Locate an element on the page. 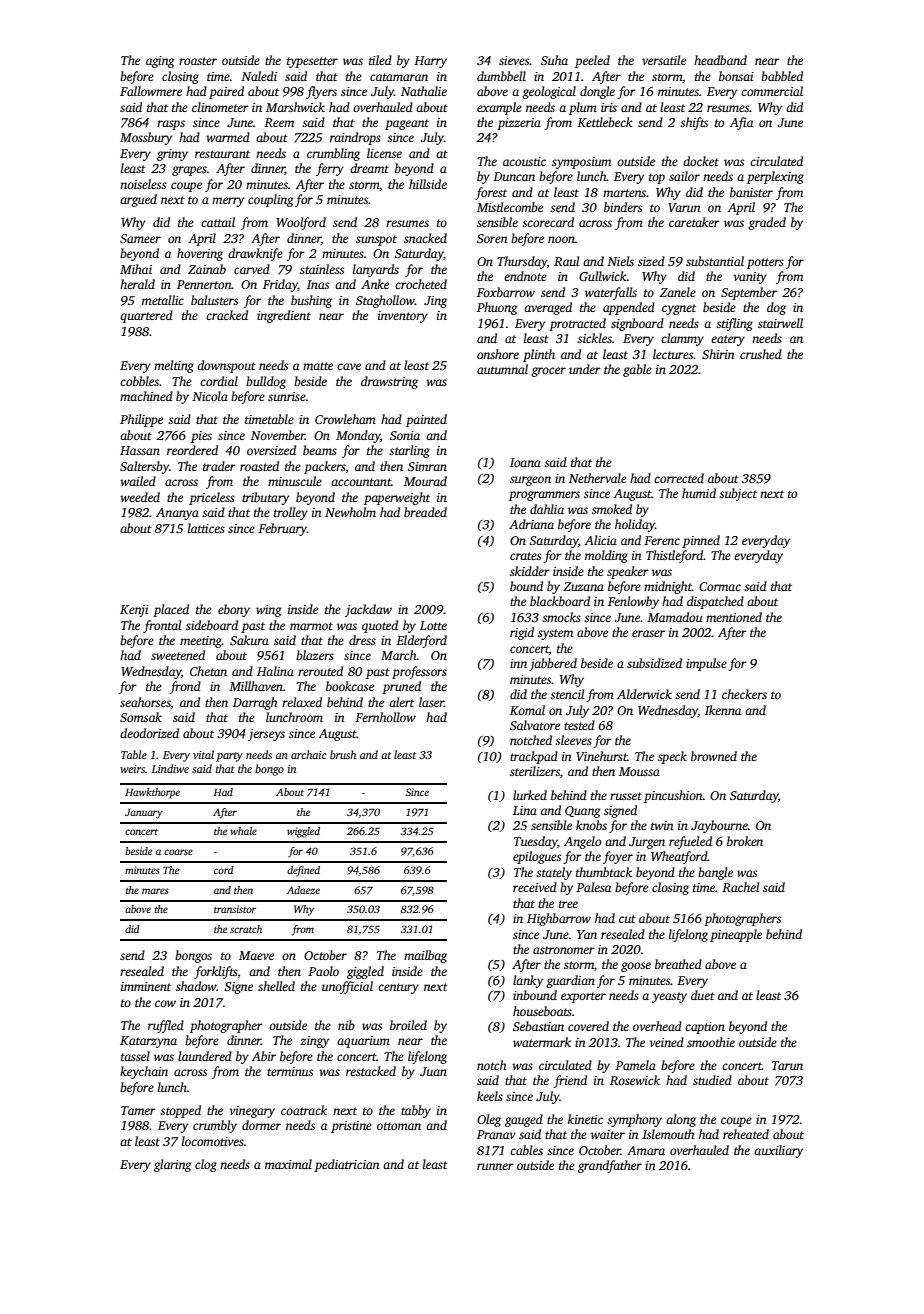 The width and height of the document is (924, 1314). noiseless is located at coordinates (143, 184).
